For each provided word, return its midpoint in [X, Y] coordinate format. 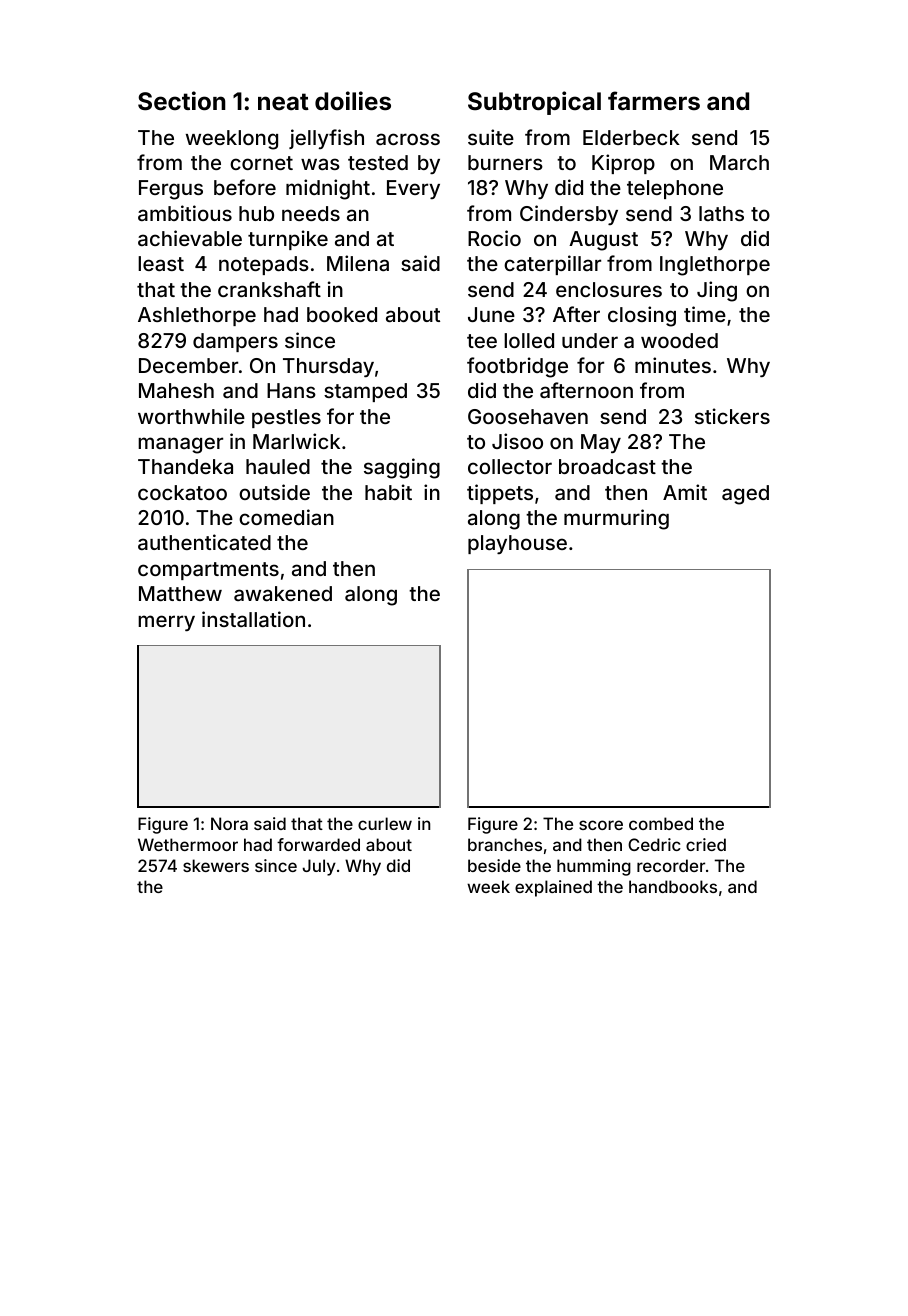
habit [388, 492]
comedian [286, 517]
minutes [673, 365]
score [601, 825]
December [188, 365]
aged [745, 495]
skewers [216, 865]
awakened [283, 593]
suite [491, 137]
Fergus [171, 190]
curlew [385, 823]
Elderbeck [631, 137]
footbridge [517, 367]
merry [166, 623]
